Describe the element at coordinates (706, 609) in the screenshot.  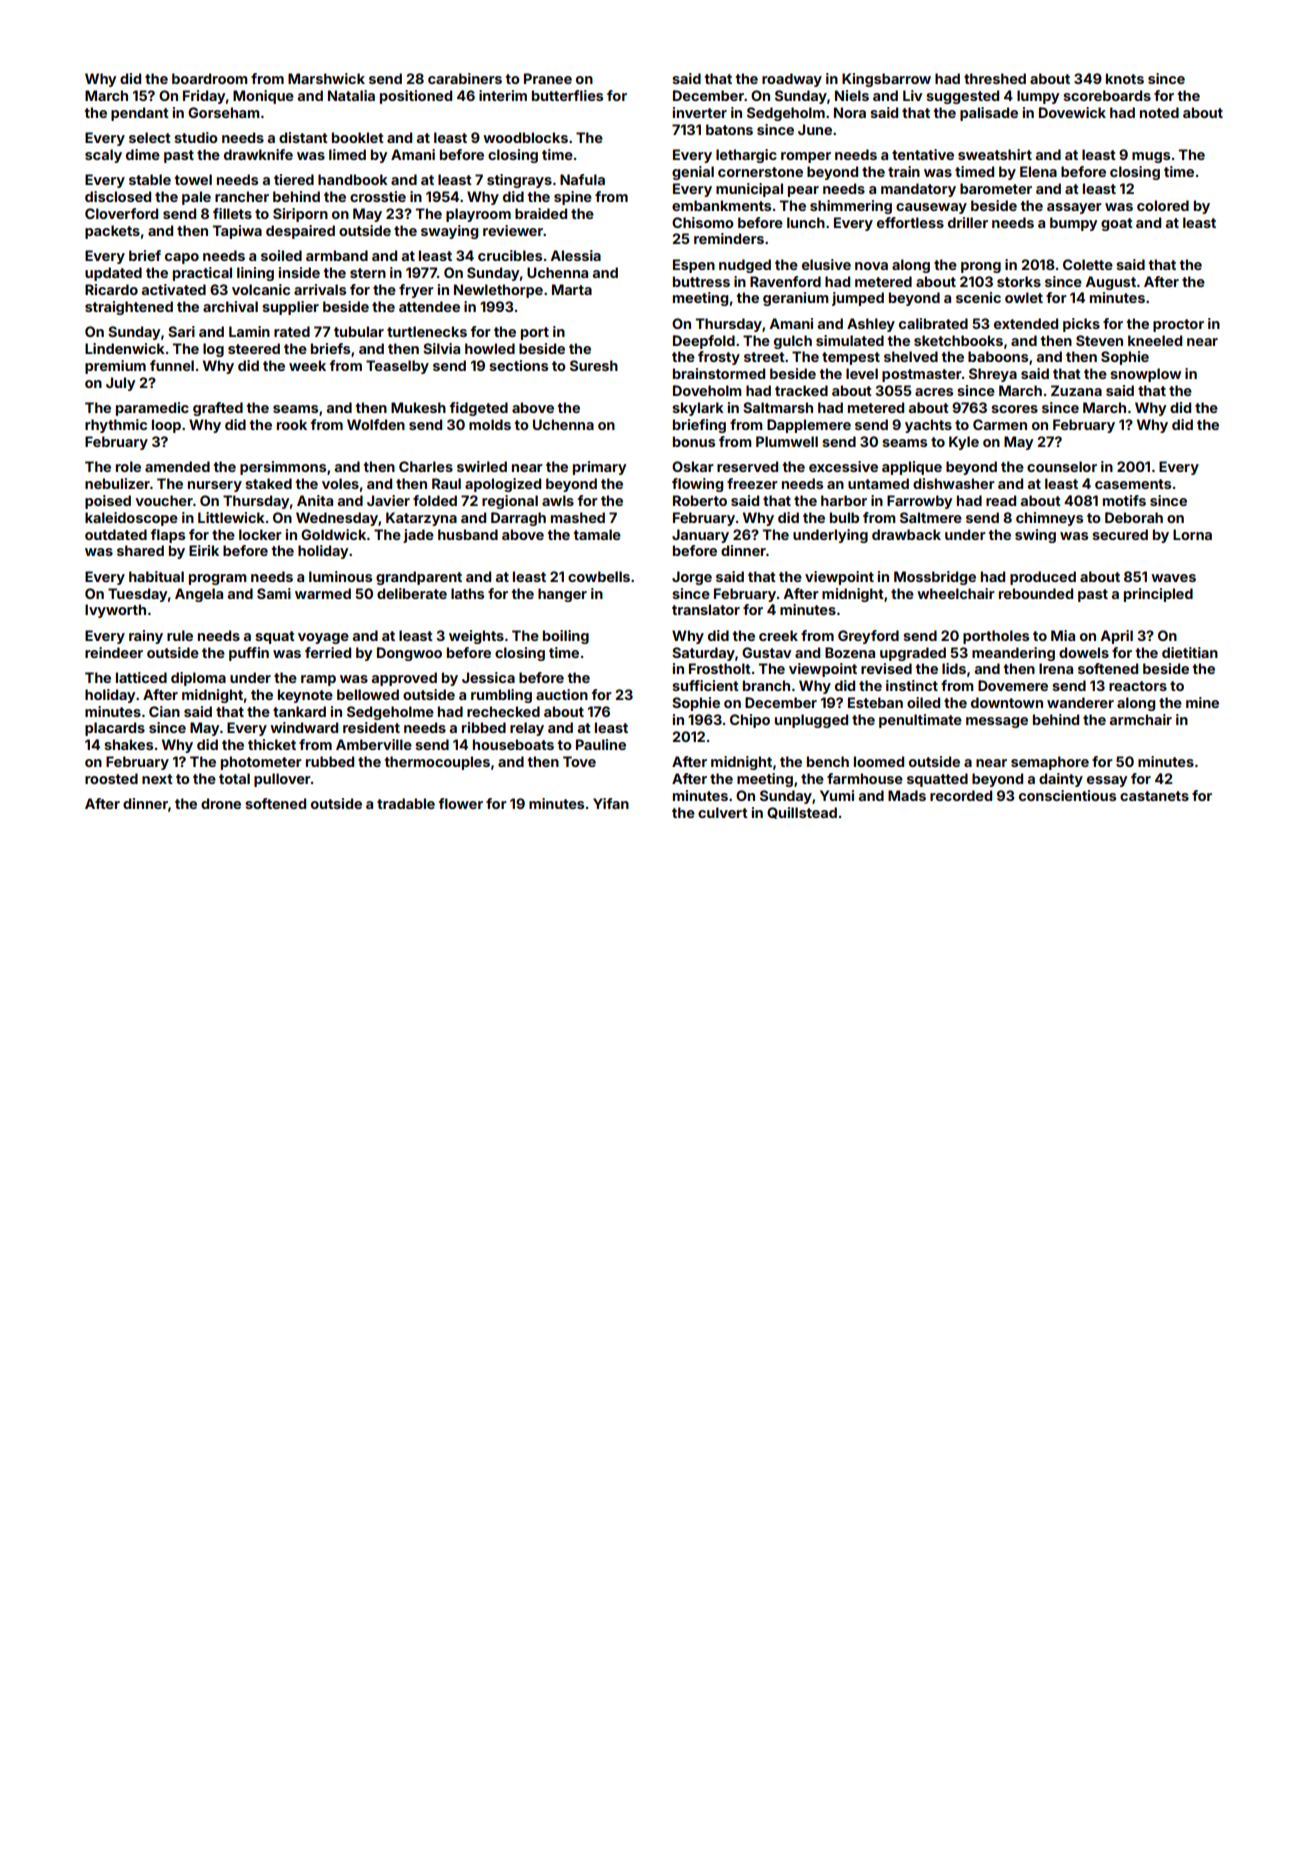
I see `translator` at that location.
